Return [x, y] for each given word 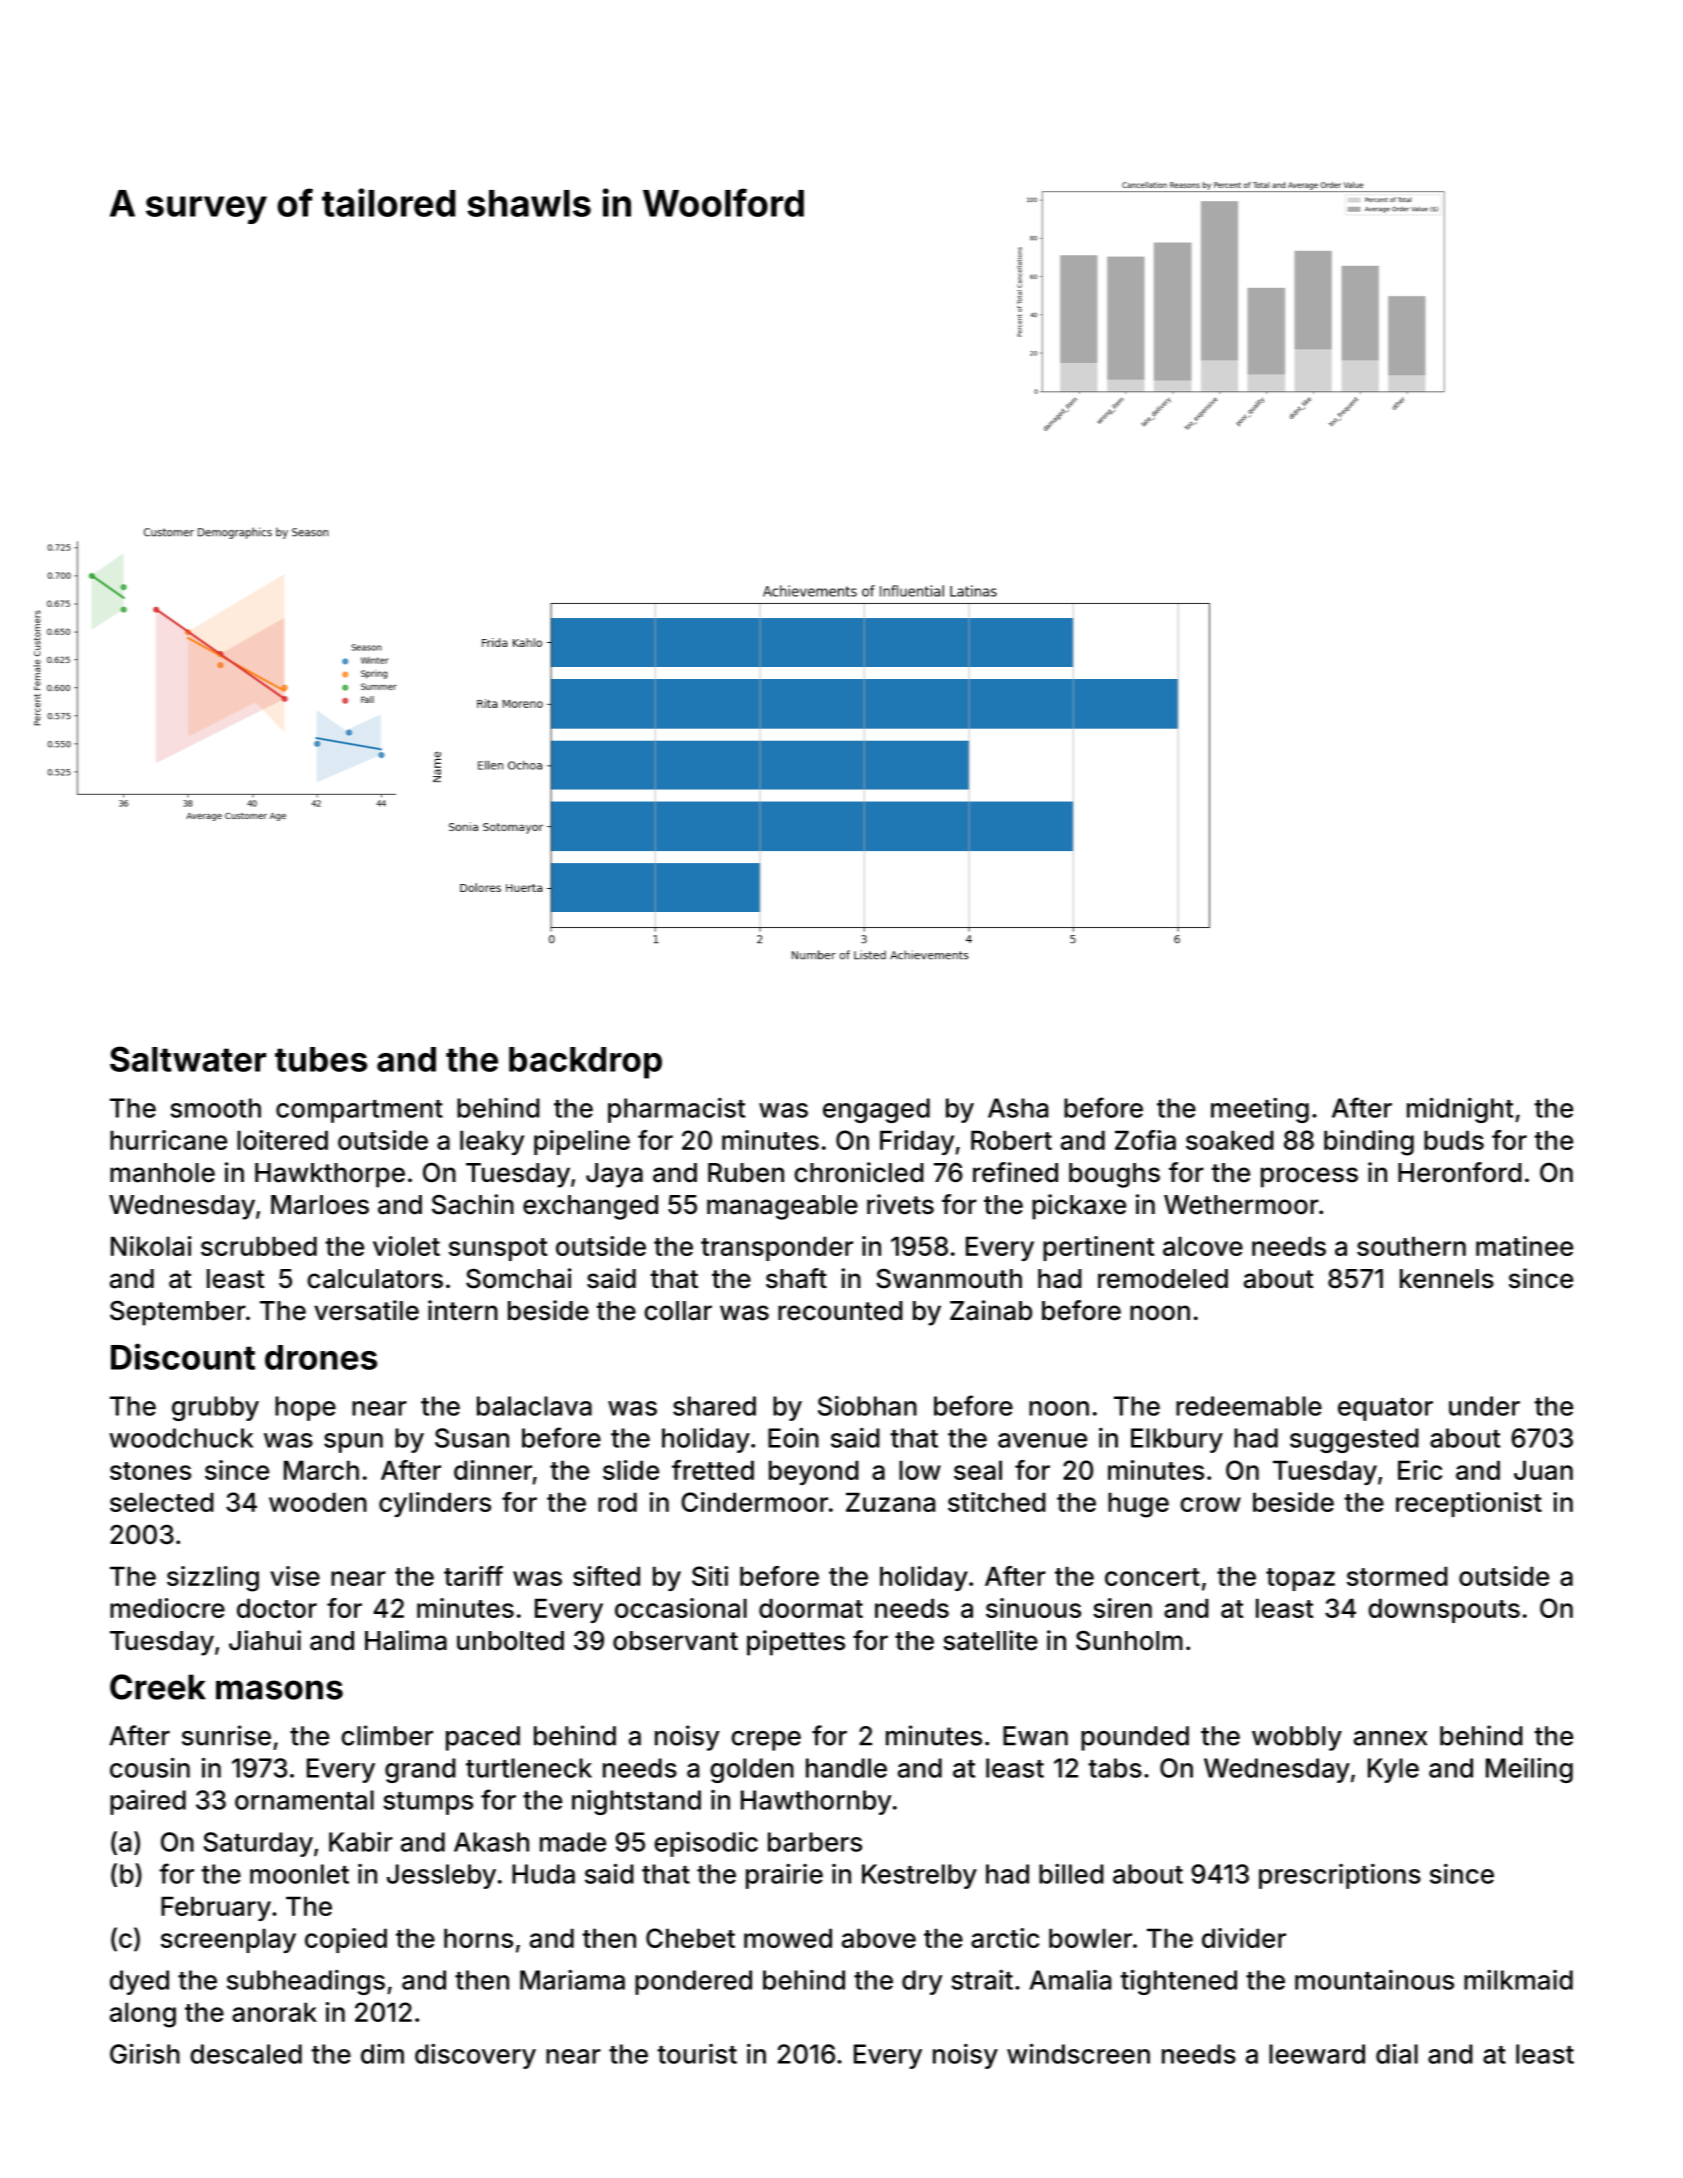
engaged [876, 1110]
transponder [777, 1248]
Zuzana [890, 1502]
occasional [681, 1608]
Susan [472, 1438]
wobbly [1297, 1738]
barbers [815, 1842]
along [143, 2015]
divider [1244, 1938]
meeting [1260, 1110]
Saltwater [188, 1059]
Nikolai [151, 1246]
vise [295, 1576]
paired [148, 1802]
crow [1210, 1504]
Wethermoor [1241, 1205]
